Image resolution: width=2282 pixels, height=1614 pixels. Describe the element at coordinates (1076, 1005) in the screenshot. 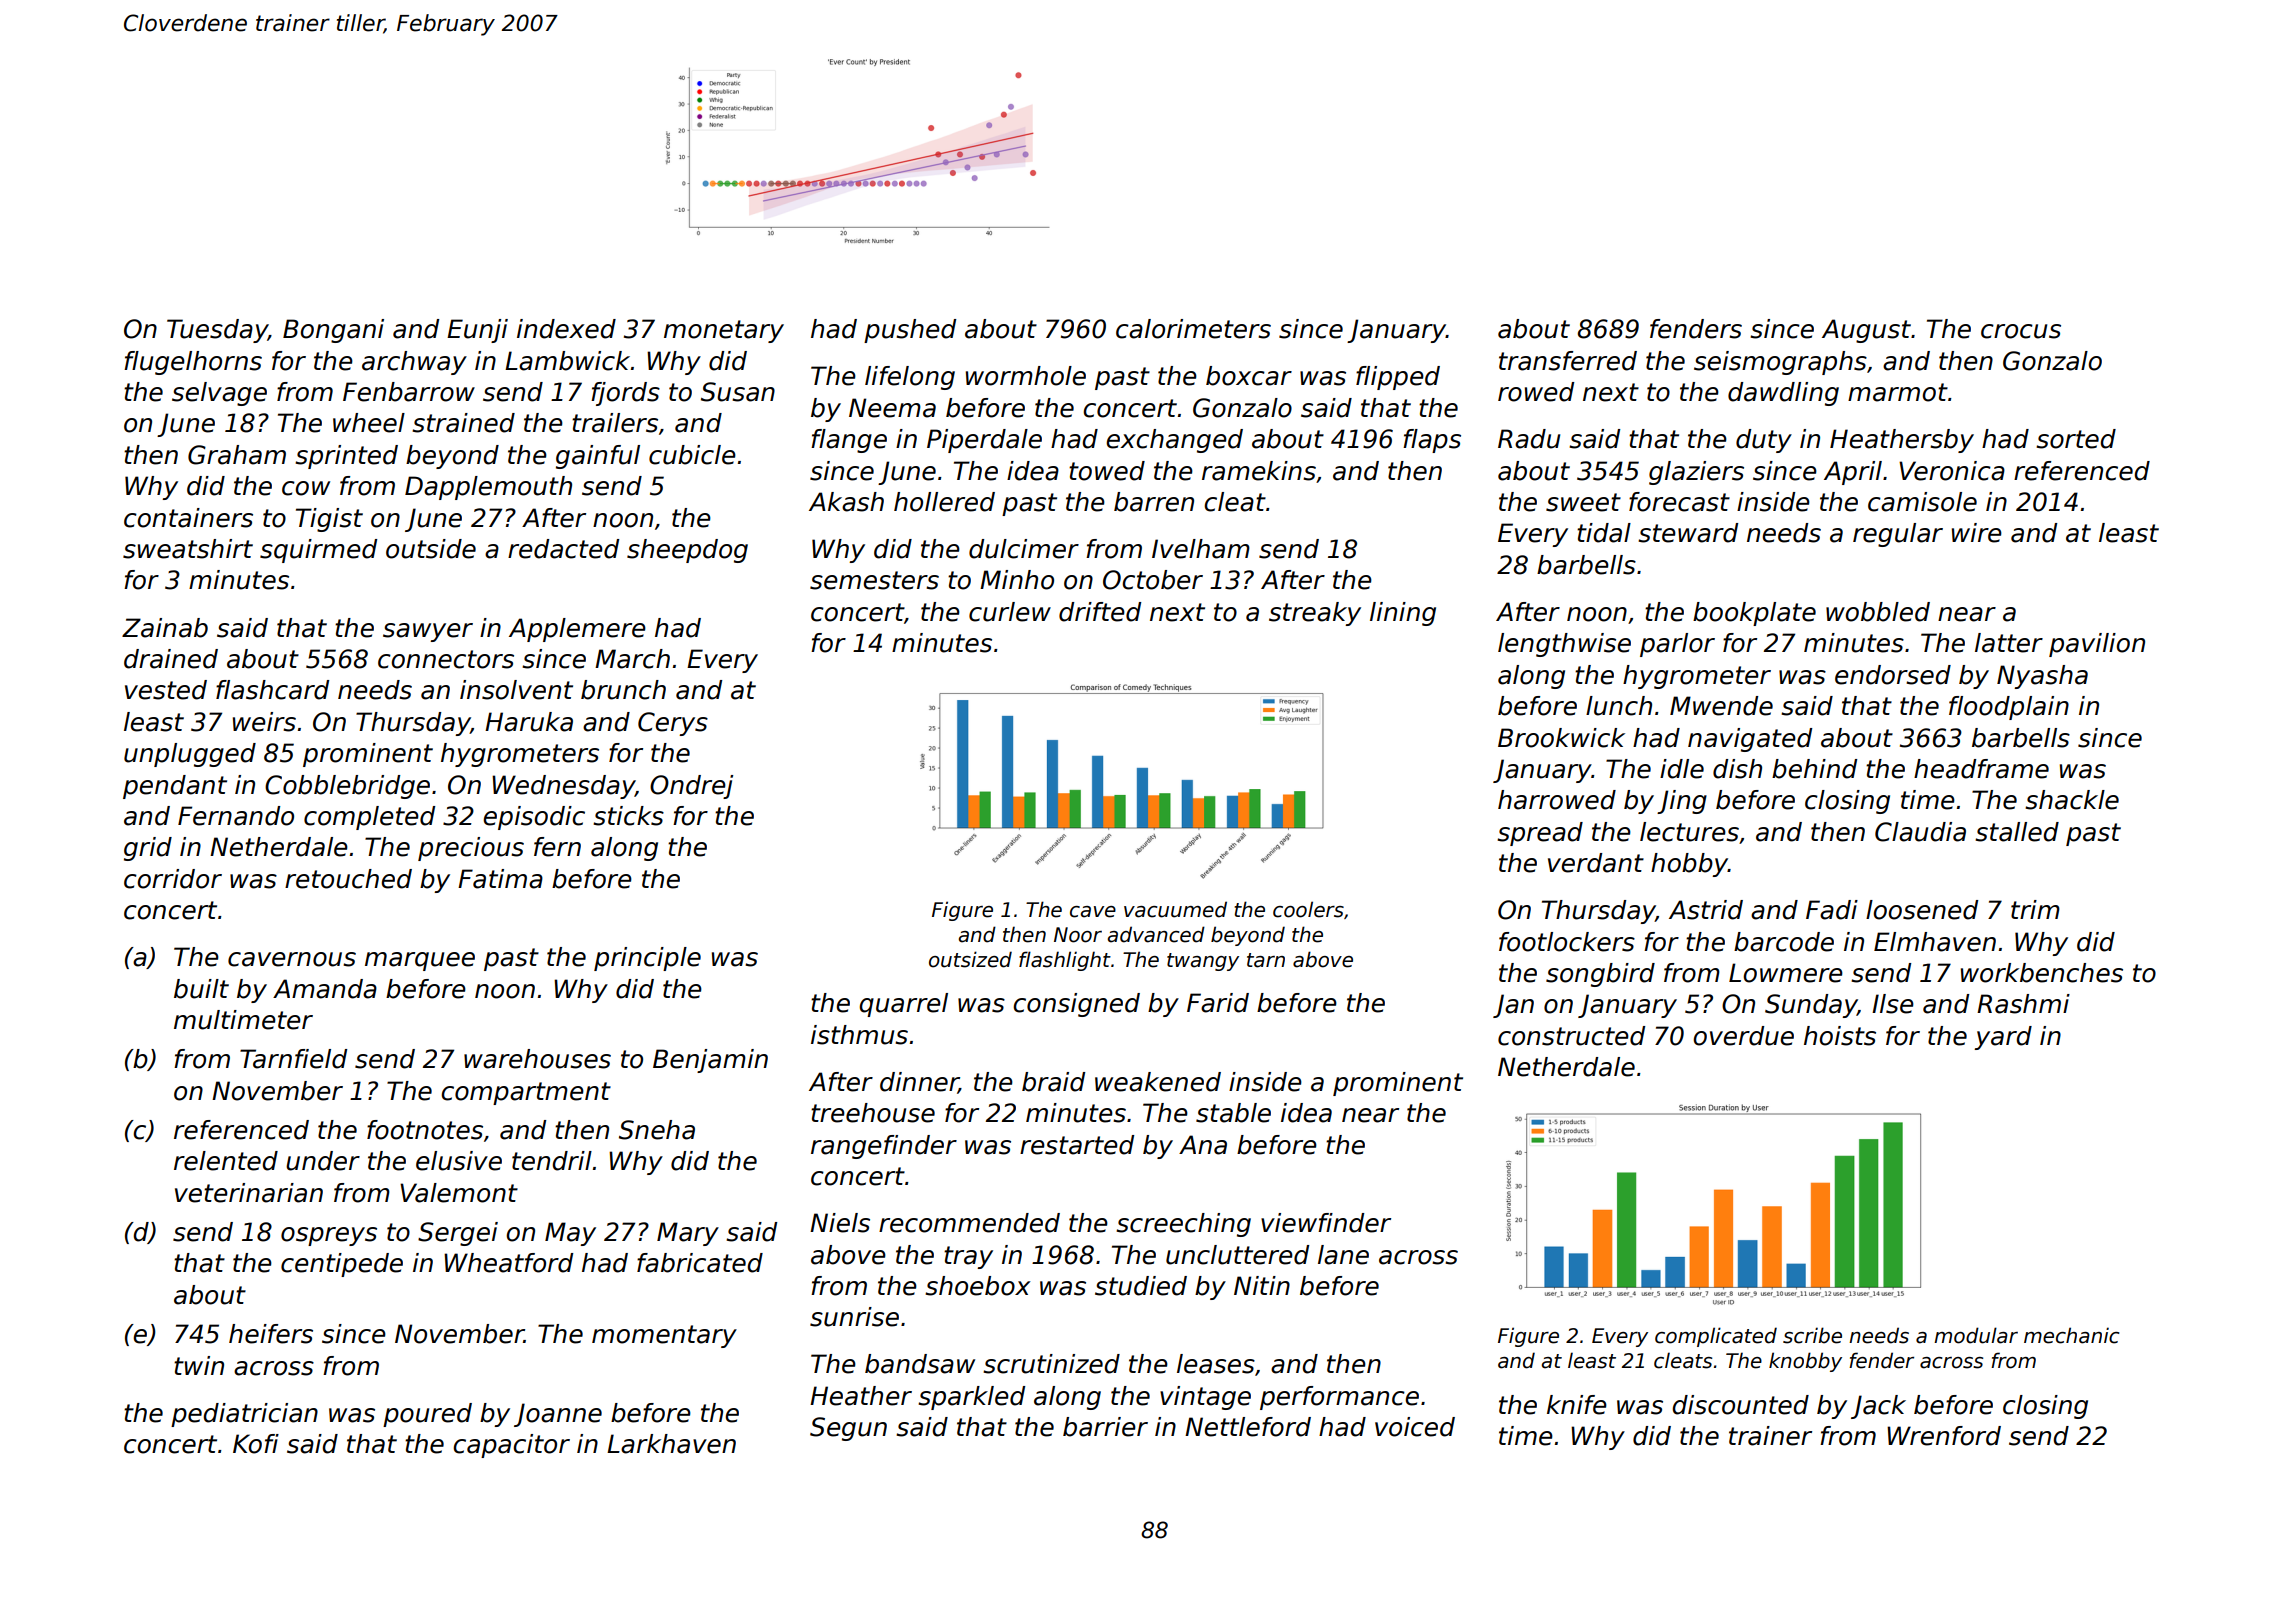

I see `consigned` at that location.
